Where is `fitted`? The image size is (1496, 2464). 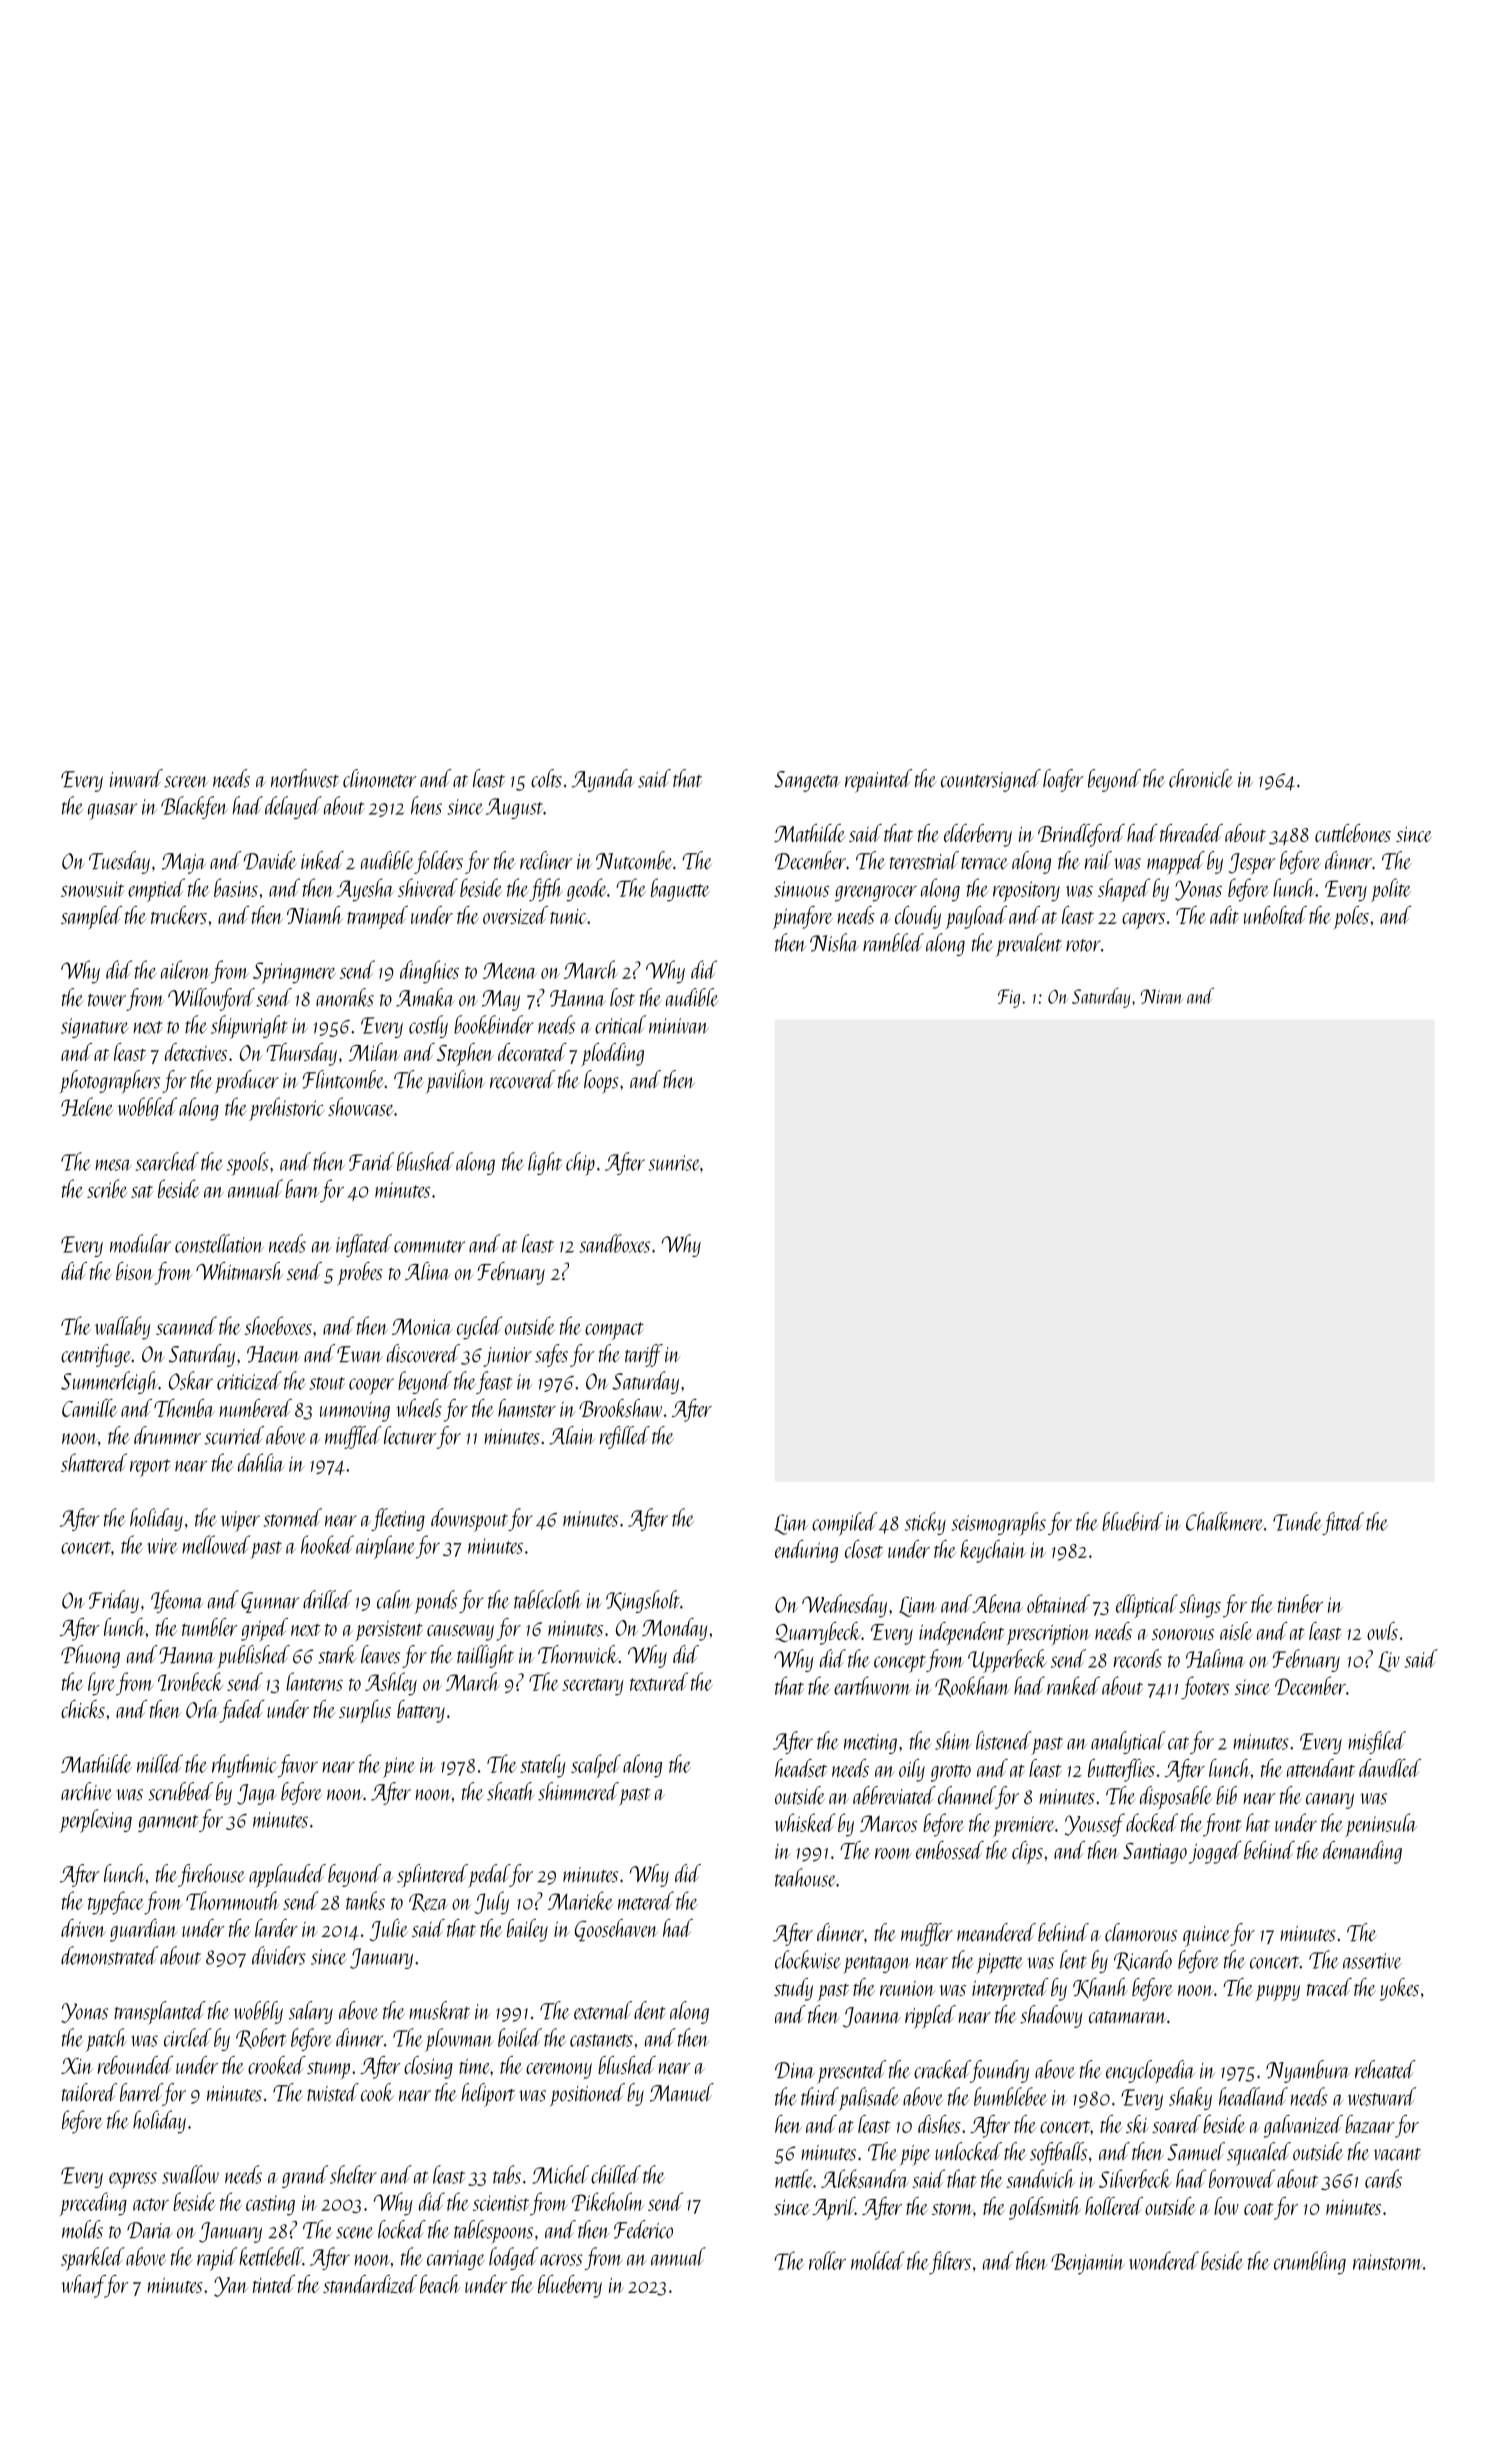
fitted is located at coordinates (1343, 1523).
